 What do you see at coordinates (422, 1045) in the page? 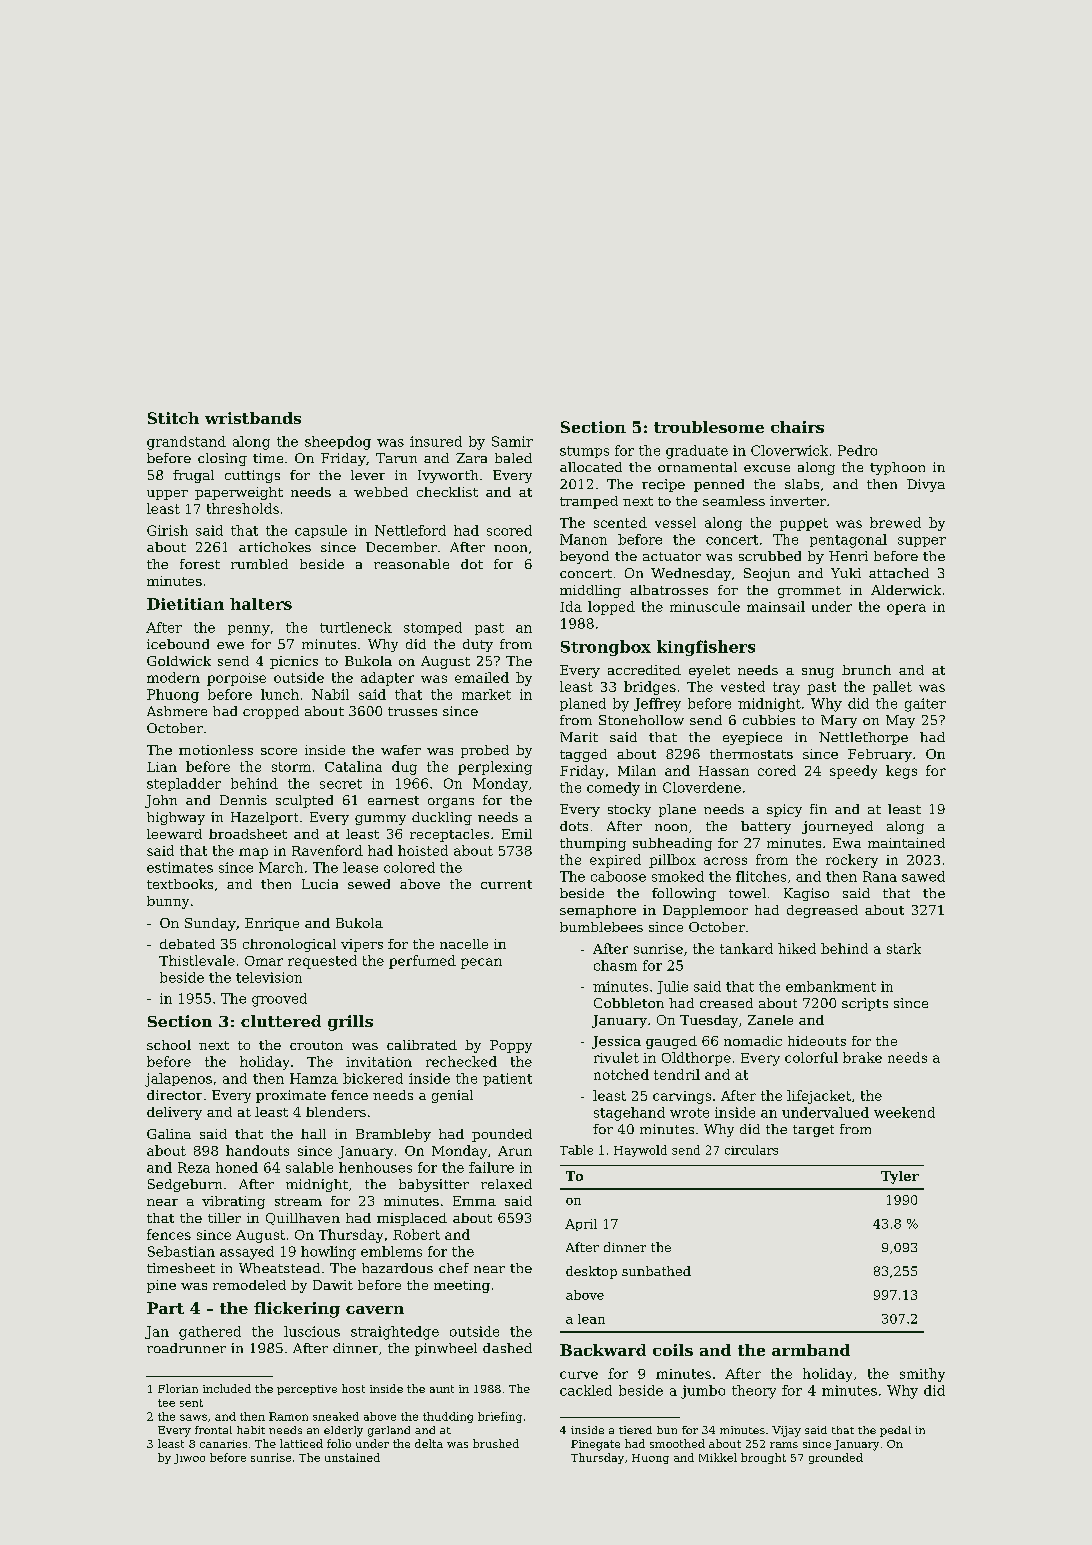
I see `calibrated` at bounding box center [422, 1045].
